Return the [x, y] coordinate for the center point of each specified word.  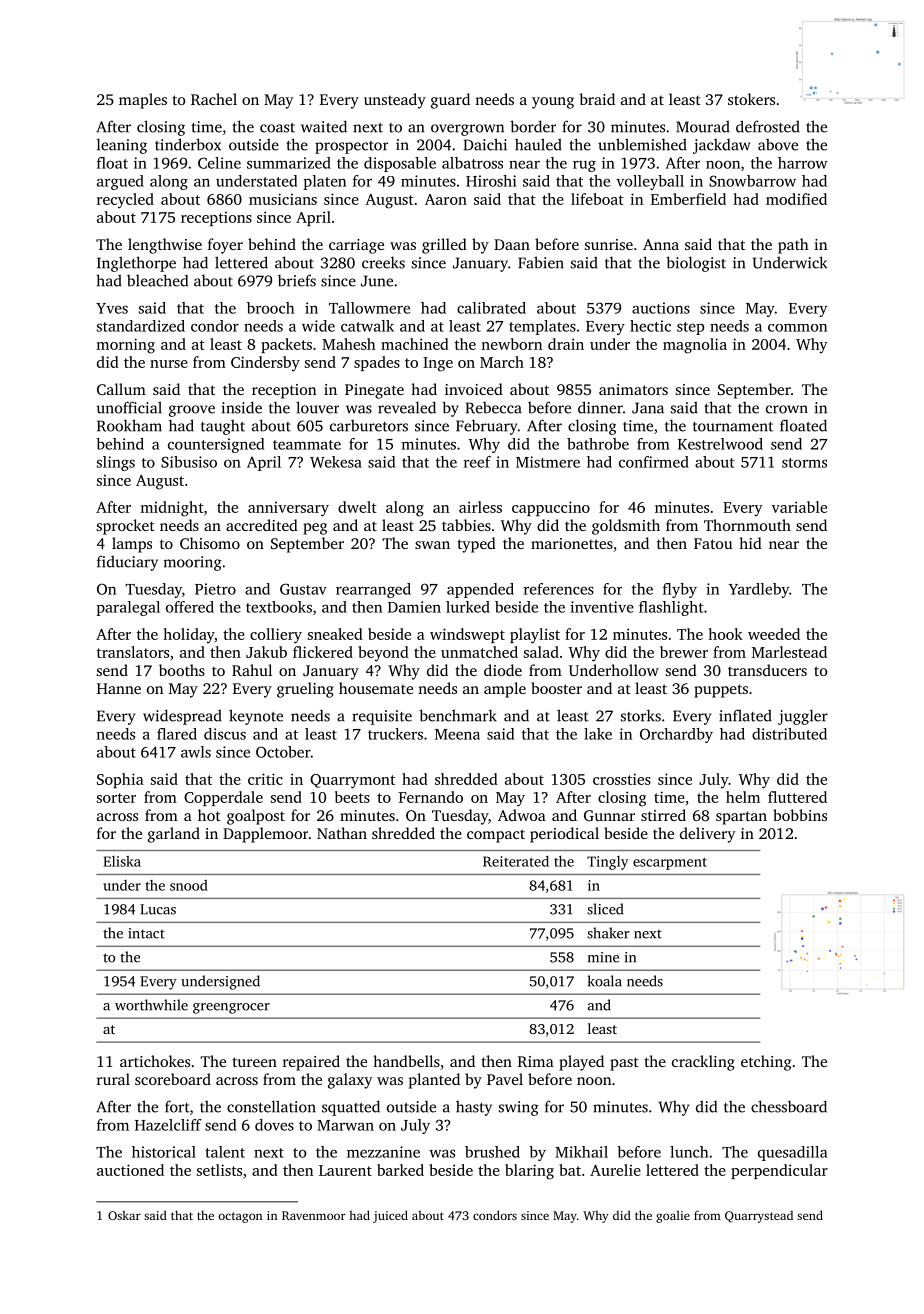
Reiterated [516, 861]
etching [766, 1063]
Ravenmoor [314, 1215]
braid [597, 99]
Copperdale [223, 798]
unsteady [395, 101]
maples [143, 101]
